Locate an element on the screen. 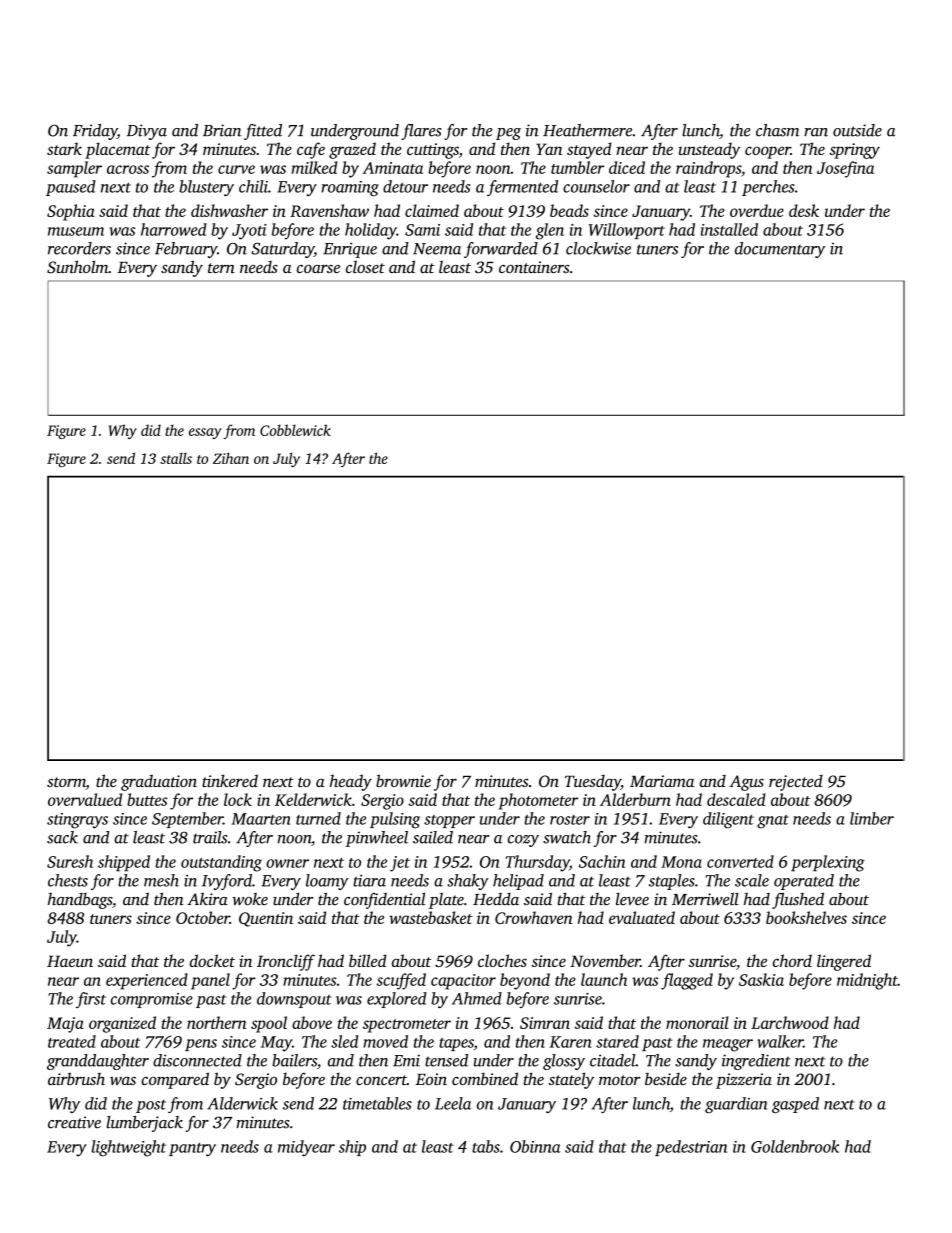 The image size is (952, 1233). springy is located at coordinates (854, 151).
